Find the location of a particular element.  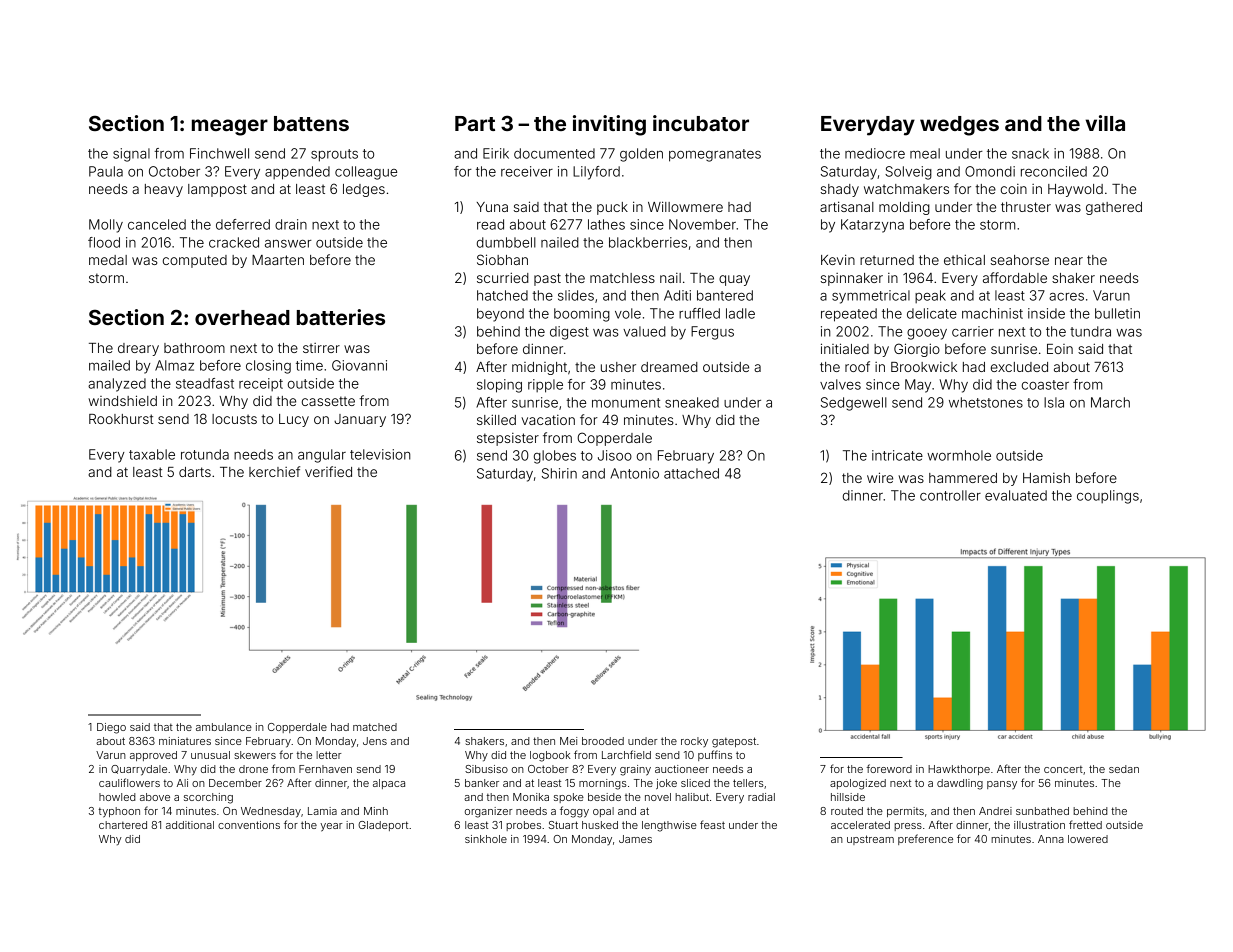

controller is located at coordinates (950, 495).
